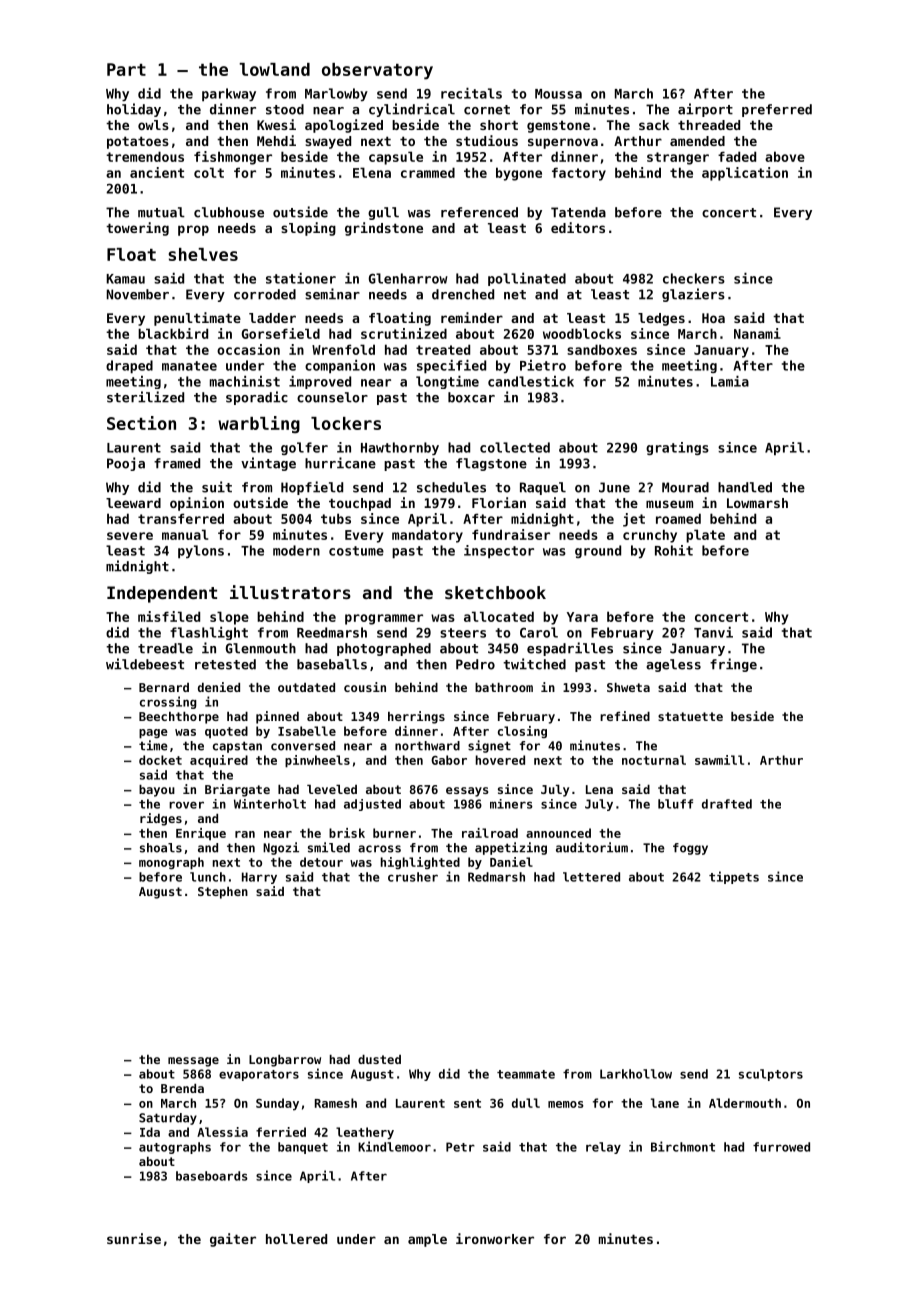  Describe the element at coordinates (223, 893) in the screenshot. I see `Stephen` at that location.
